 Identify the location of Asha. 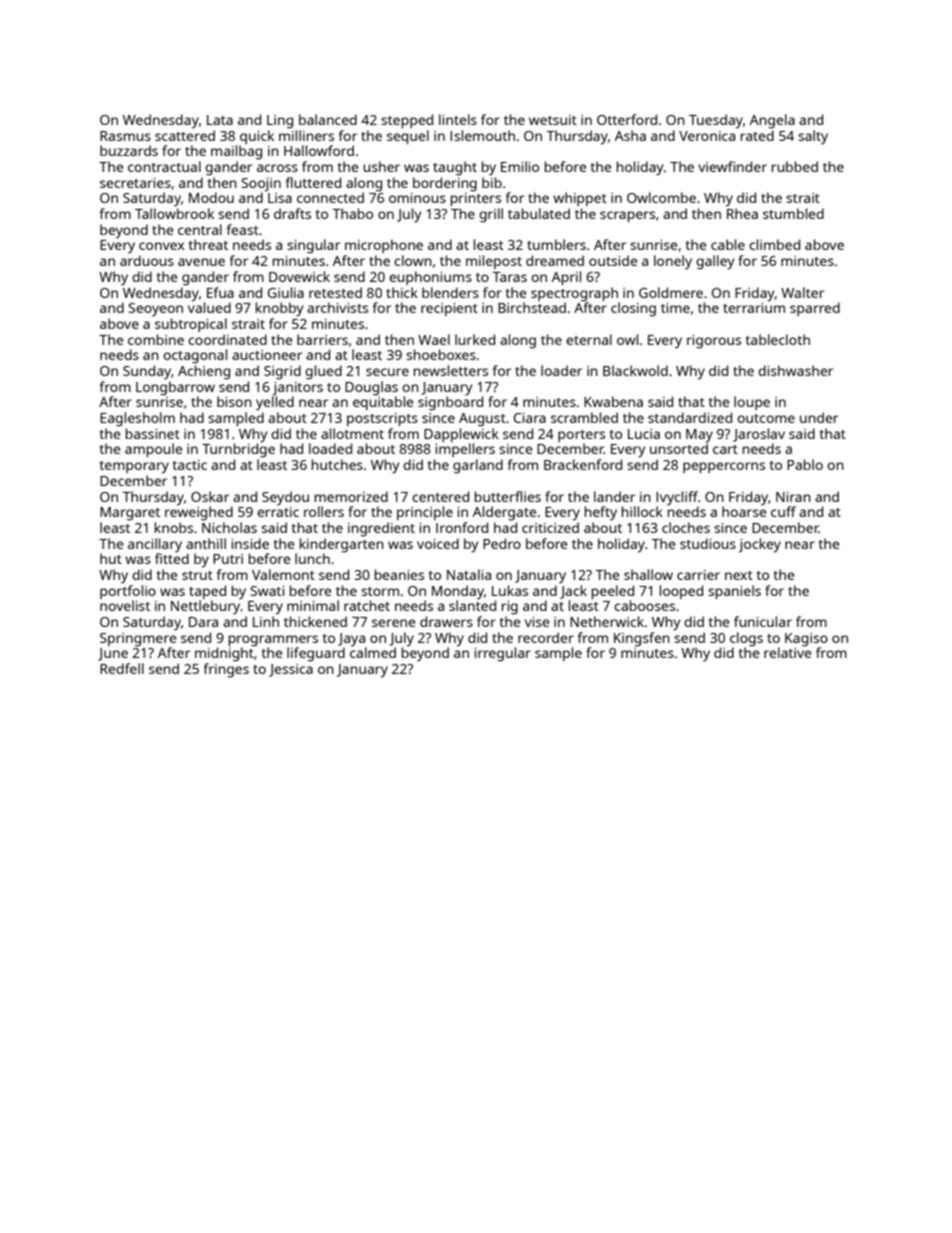
(630, 135).
